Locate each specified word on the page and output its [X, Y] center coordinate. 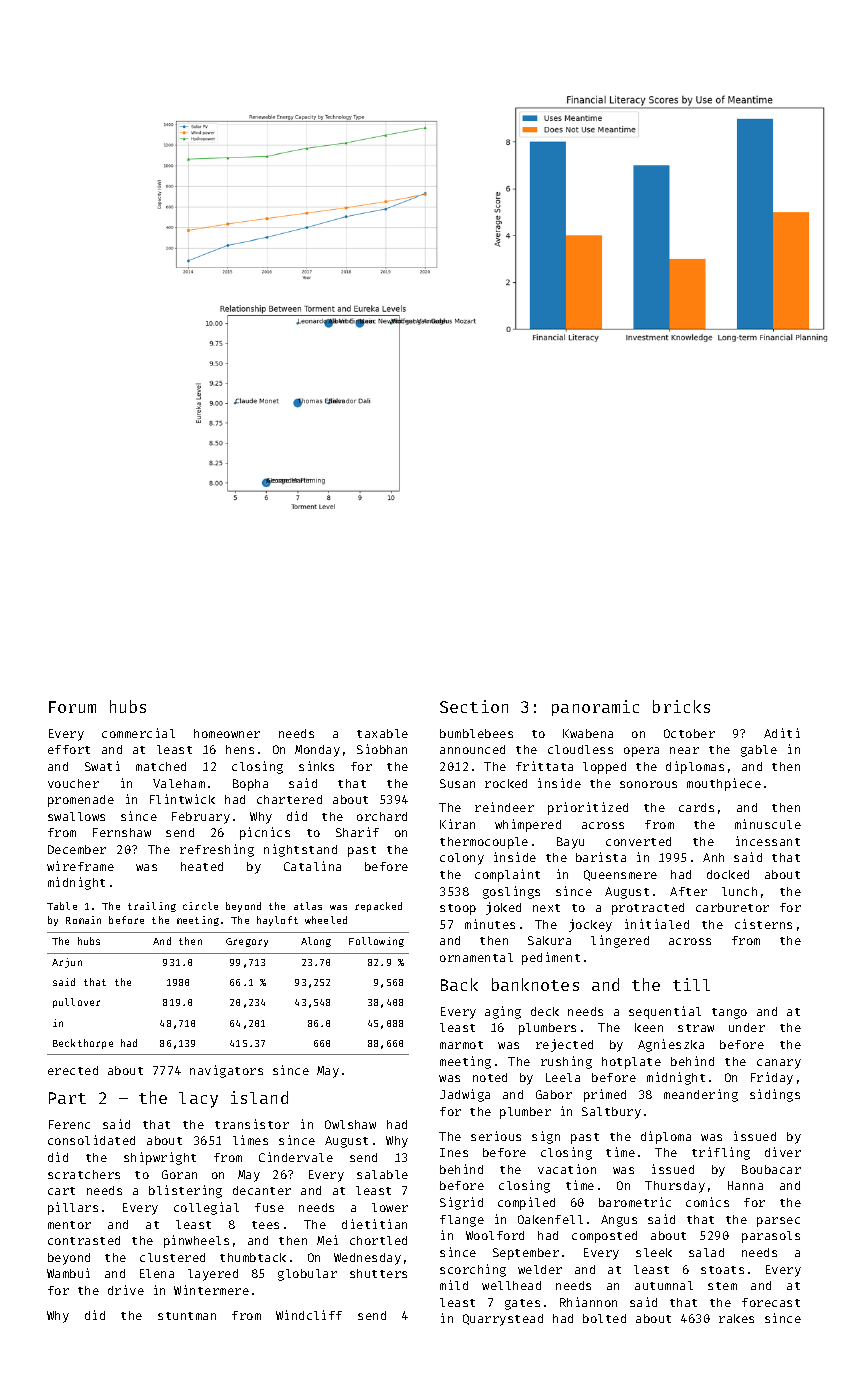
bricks [681, 706]
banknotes [535, 984]
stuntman [187, 1316]
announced [472, 749]
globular [307, 1275]
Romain [83, 920]
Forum [72, 707]
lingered [620, 941]
